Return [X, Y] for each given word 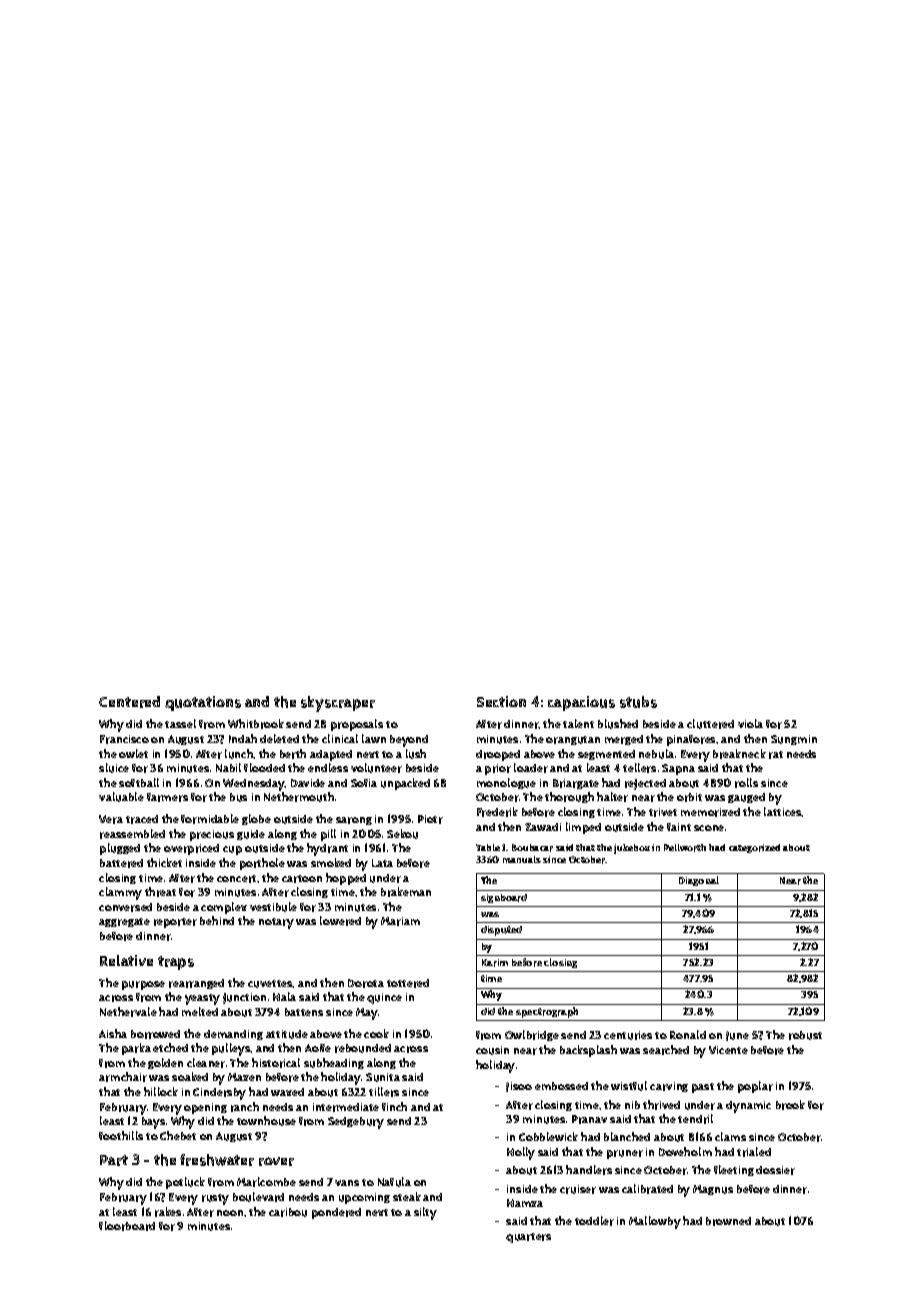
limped [583, 828]
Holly [521, 1153]
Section [501, 701]
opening [205, 1108]
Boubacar [532, 848]
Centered [129, 702]
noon [230, 1213]
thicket [164, 862]
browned [728, 1221]
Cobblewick [548, 1136]
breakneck [739, 754]
